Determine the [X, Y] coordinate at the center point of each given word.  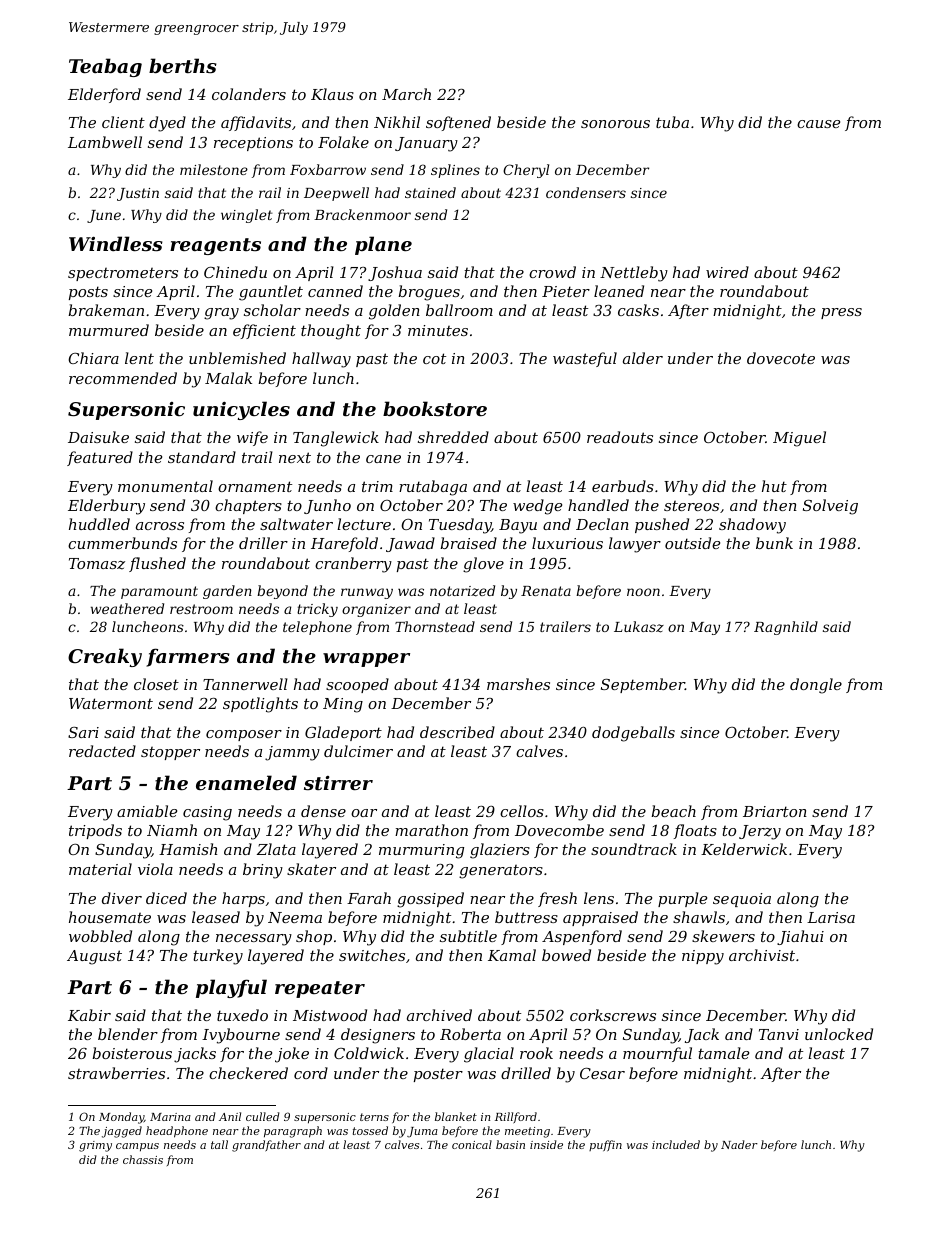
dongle [816, 686]
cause [818, 124]
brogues [429, 293]
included [676, 1144]
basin [510, 1144]
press [841, 313]
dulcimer [358, 751]
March [406, 94]
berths [183, 66]
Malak [228, 378]
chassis [143, 1159]
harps [243, 899]
